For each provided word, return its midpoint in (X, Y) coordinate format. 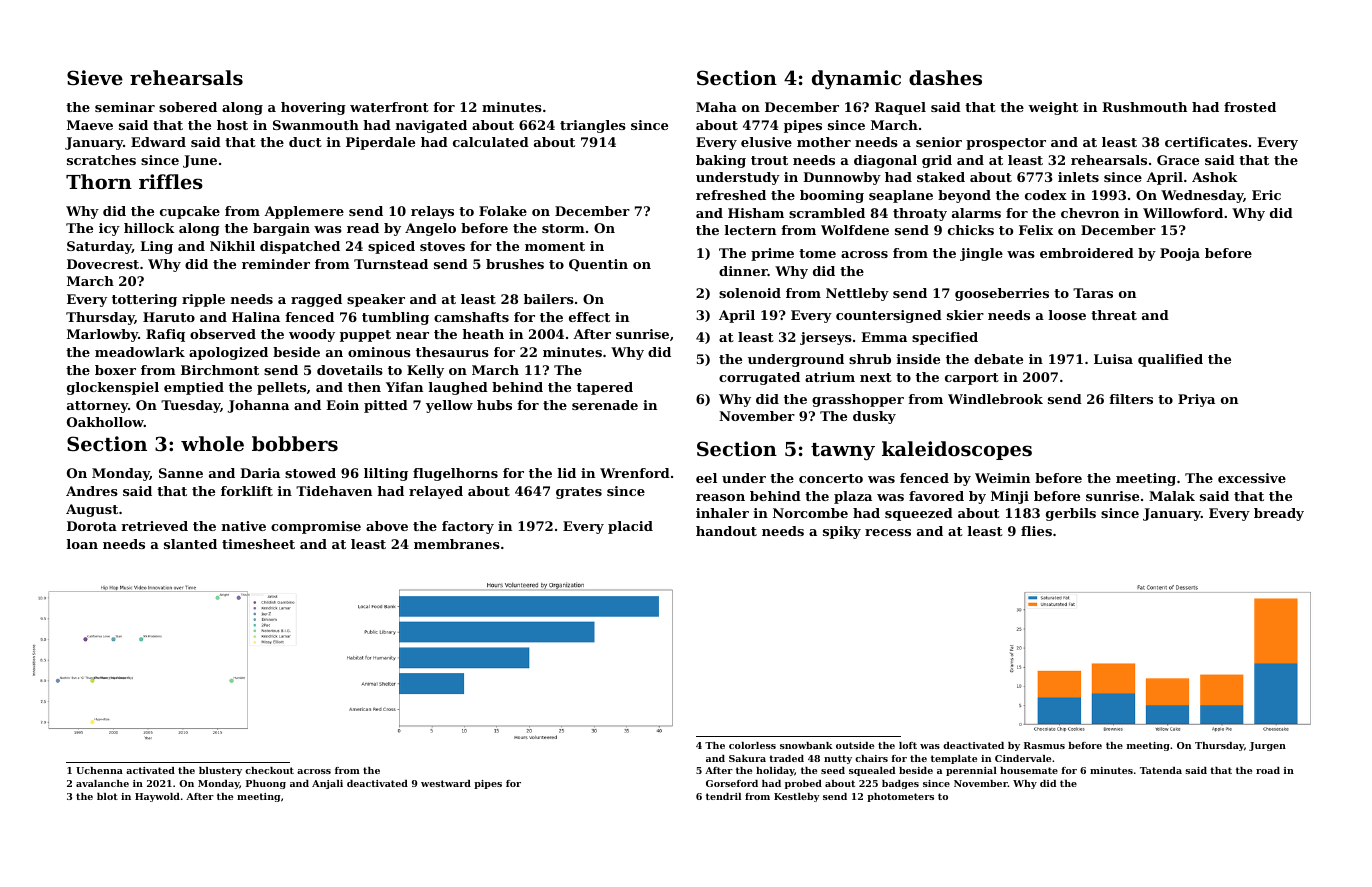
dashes (945, 78)
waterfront (389, 107)
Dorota (92, 526)
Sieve (95, 78)
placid (630, 527)
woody (312, 335)
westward (446, 783)
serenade (605, 405)
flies (1036, 531)
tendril (723, 796)
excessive (1252, 478)
